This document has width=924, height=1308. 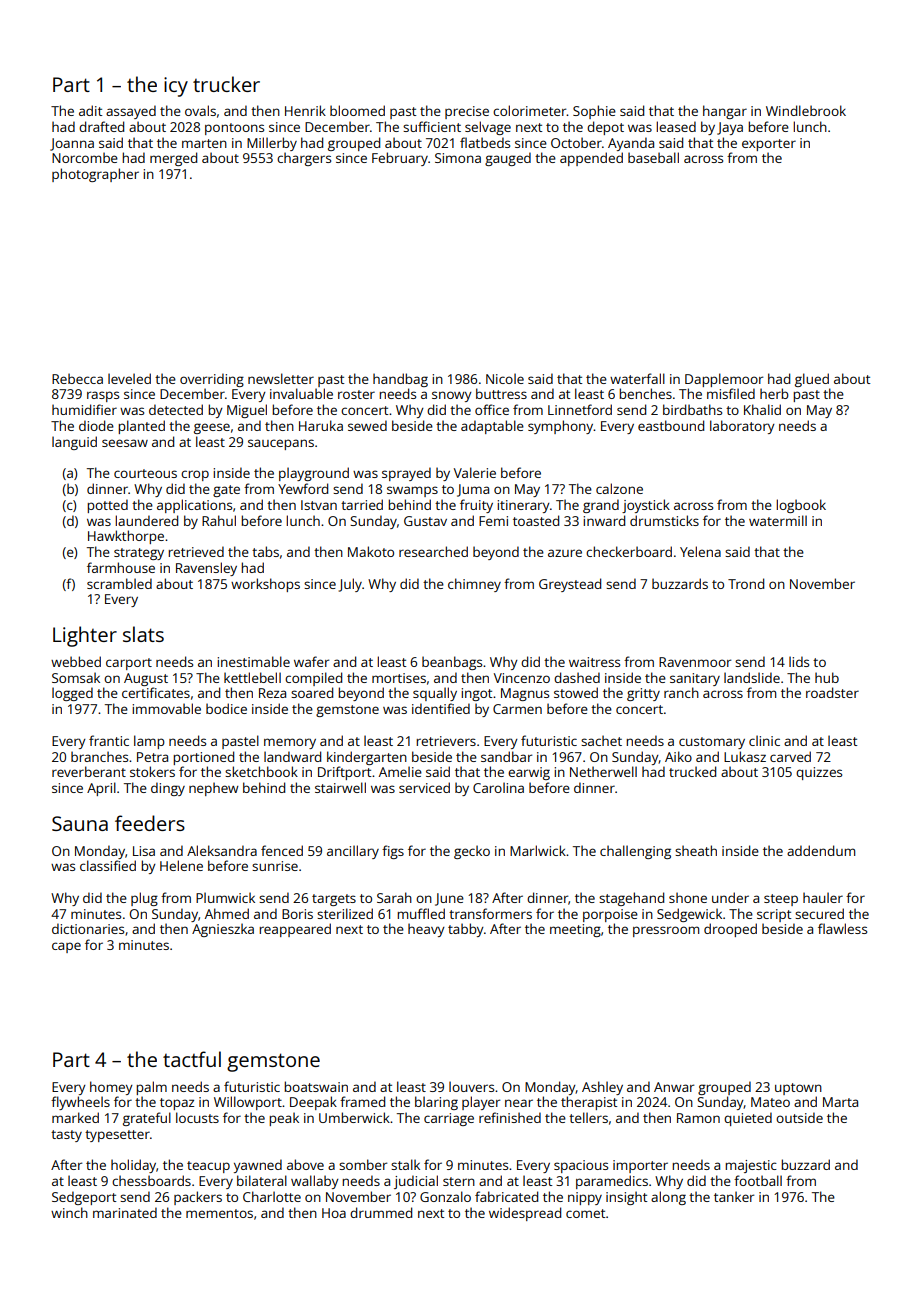 I want to click on Henrik, so click(x=305, y=110).
